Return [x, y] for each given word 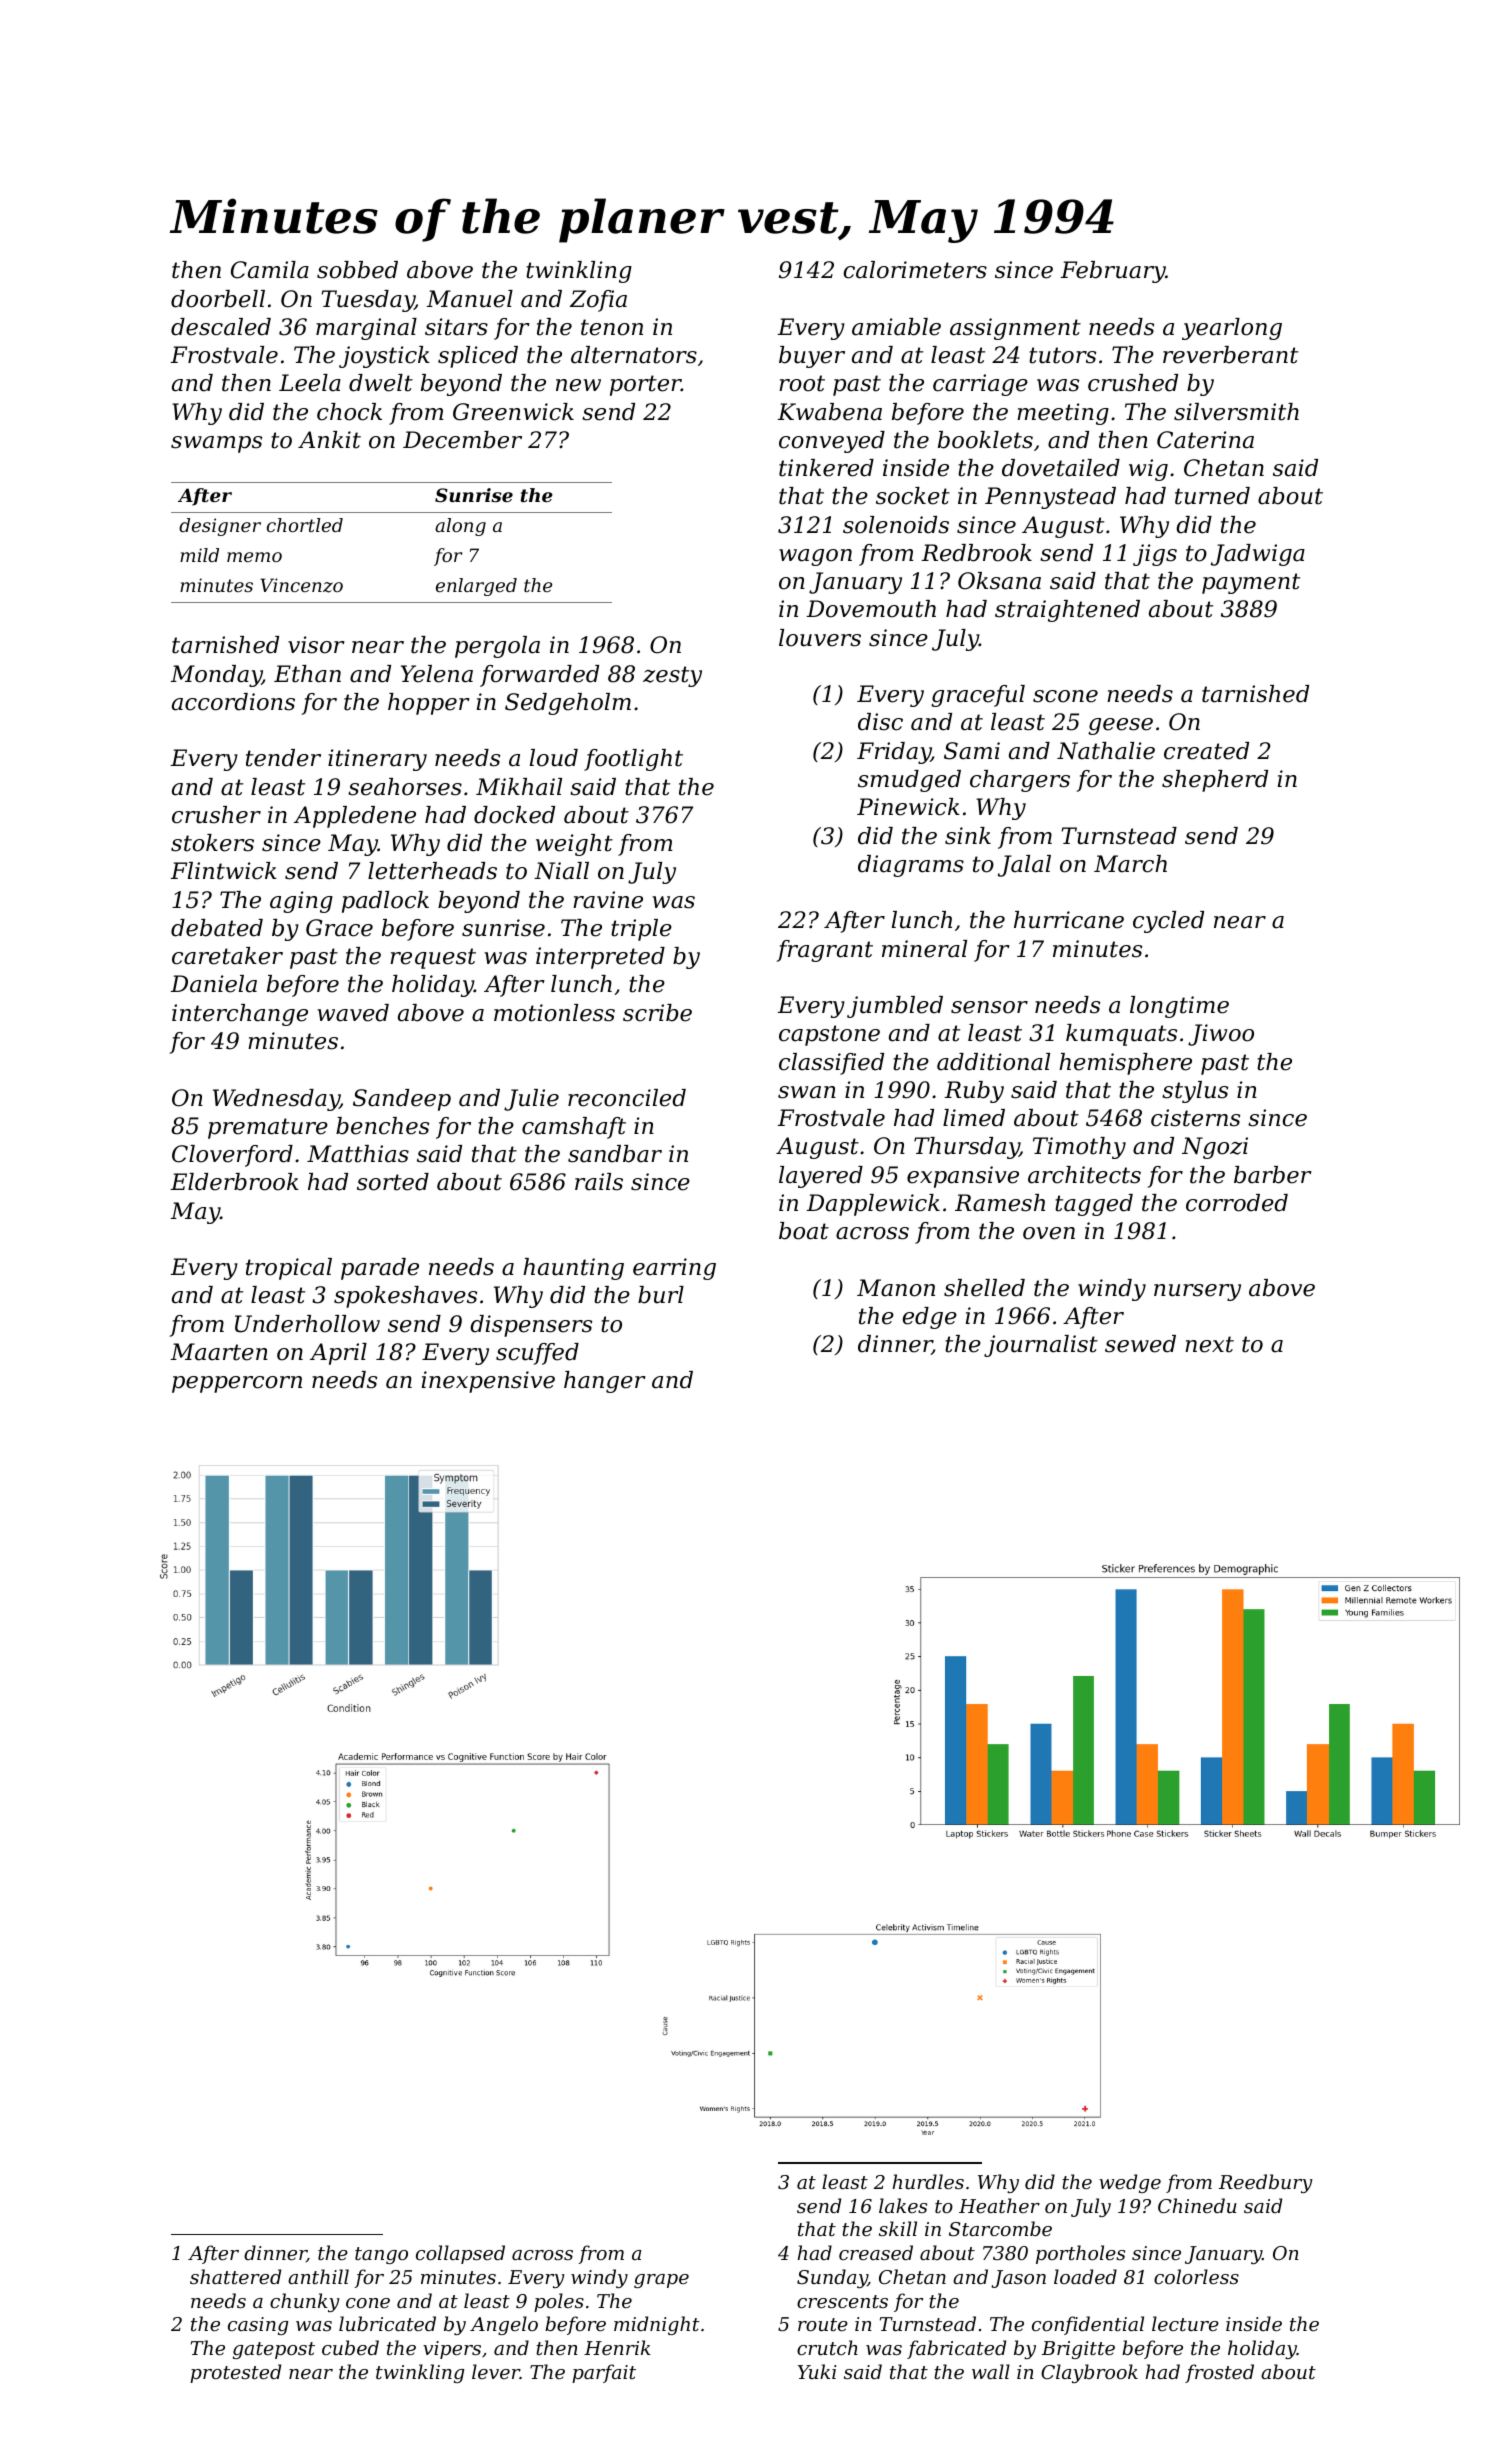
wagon [815, 557]
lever [496, 2371]
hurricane [1069, 920]
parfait [604, 2373]
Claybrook [1089, 2373]
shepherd [1215, 781]
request [433, 958]
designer [220, 527]
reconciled [627, 1098]
